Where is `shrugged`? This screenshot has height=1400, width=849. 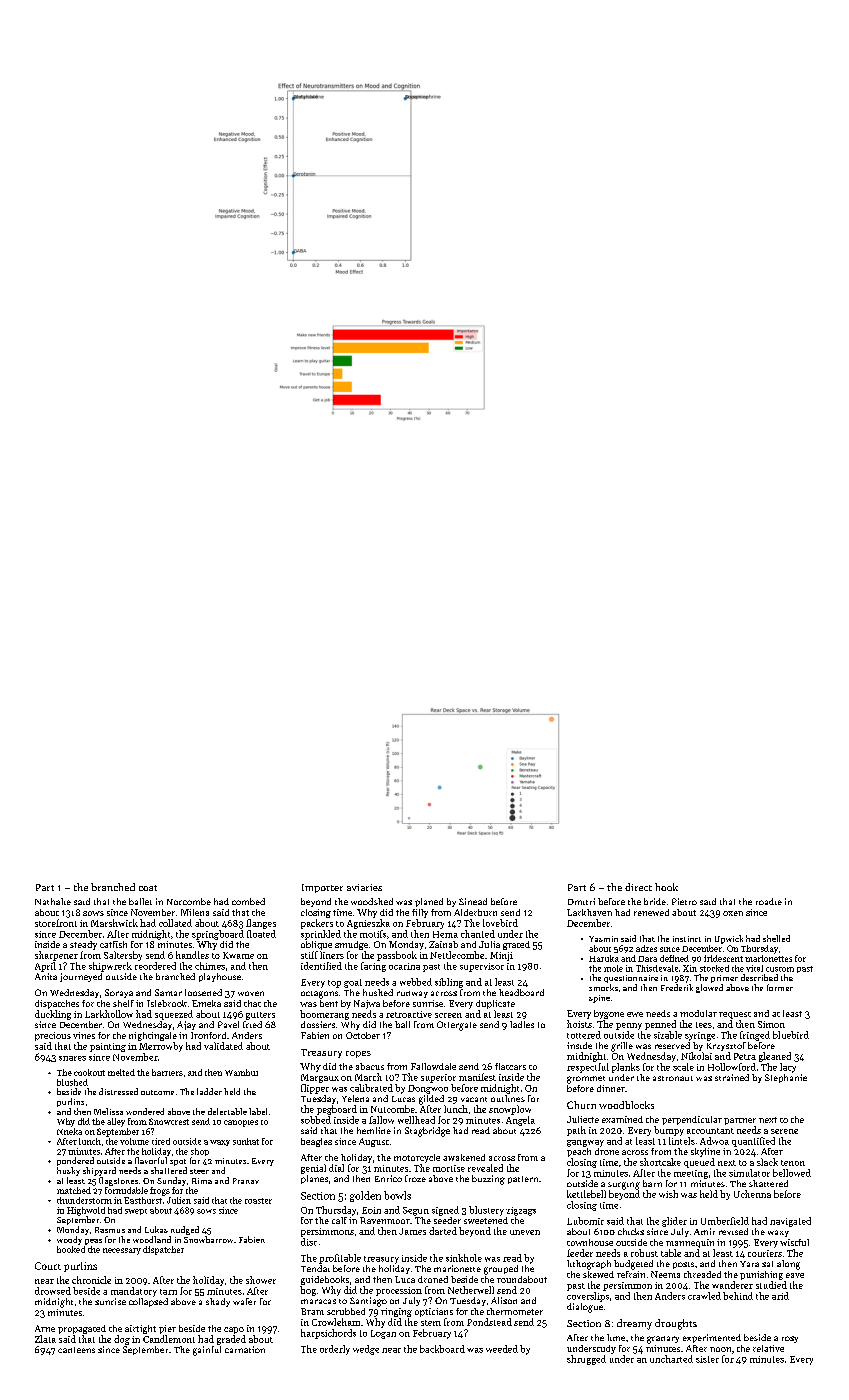
shrugged is located at coordinates (586, 1360).
